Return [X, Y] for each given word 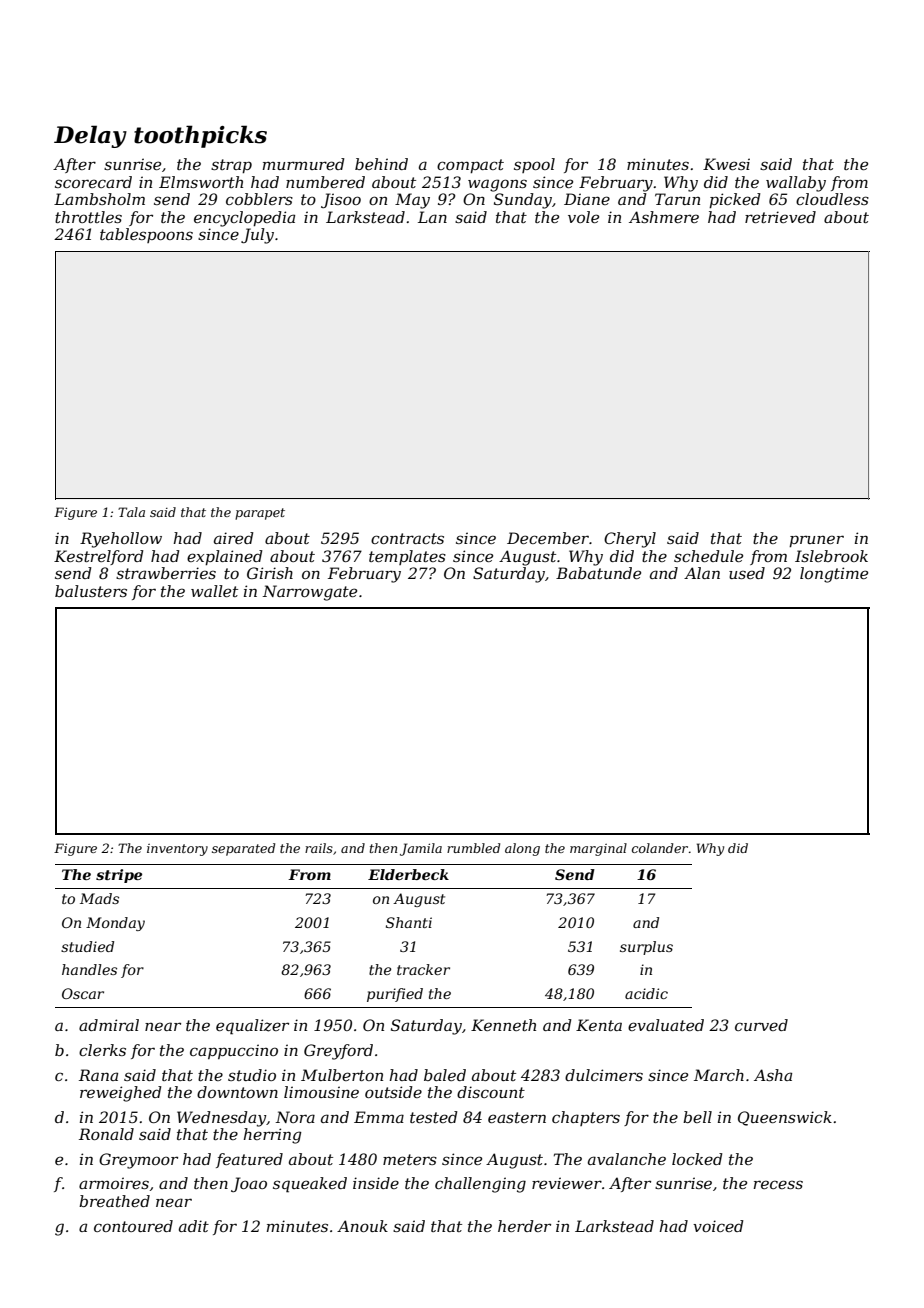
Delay [90, 136]
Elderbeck [408, 874]
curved [761, 1025]
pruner [816, 541]
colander [660, 848]
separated [243, 849]
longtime [834, 575]
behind [381, 164]
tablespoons [146, 235]
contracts [407, 538]
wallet [214, 591]
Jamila [421, 849]
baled [445, 1075]
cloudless [832, 199]
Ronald [106, 1134]
